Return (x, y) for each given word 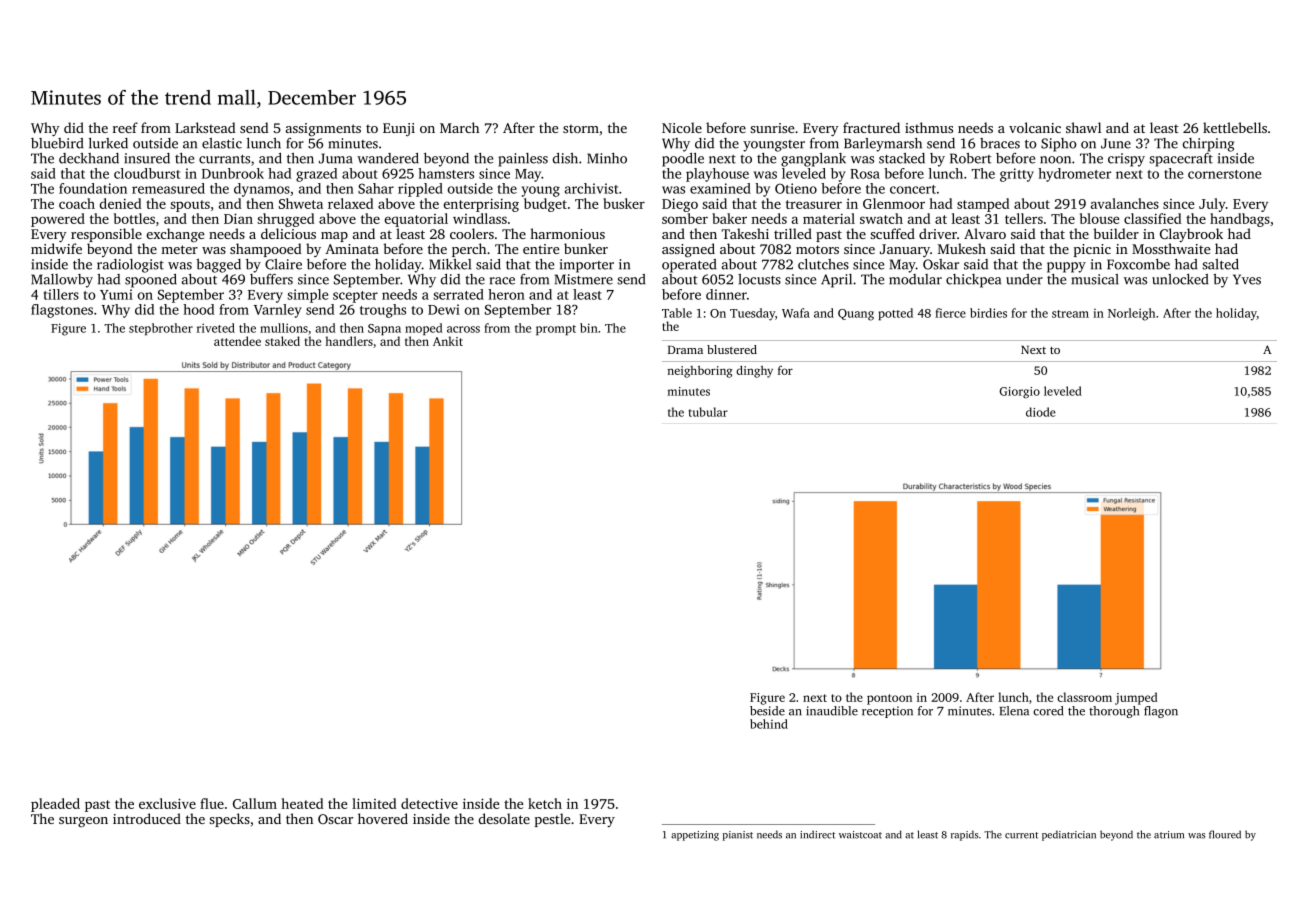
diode (1041, 412)
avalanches (1125, 203)
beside (767, 711)
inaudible (832, 711)
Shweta (301, 203)
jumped (1136, 698)
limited (374, 803)
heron (506, 294)
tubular (708, 412)
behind (769, 724)
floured (1225, 834)
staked (282, 341)
